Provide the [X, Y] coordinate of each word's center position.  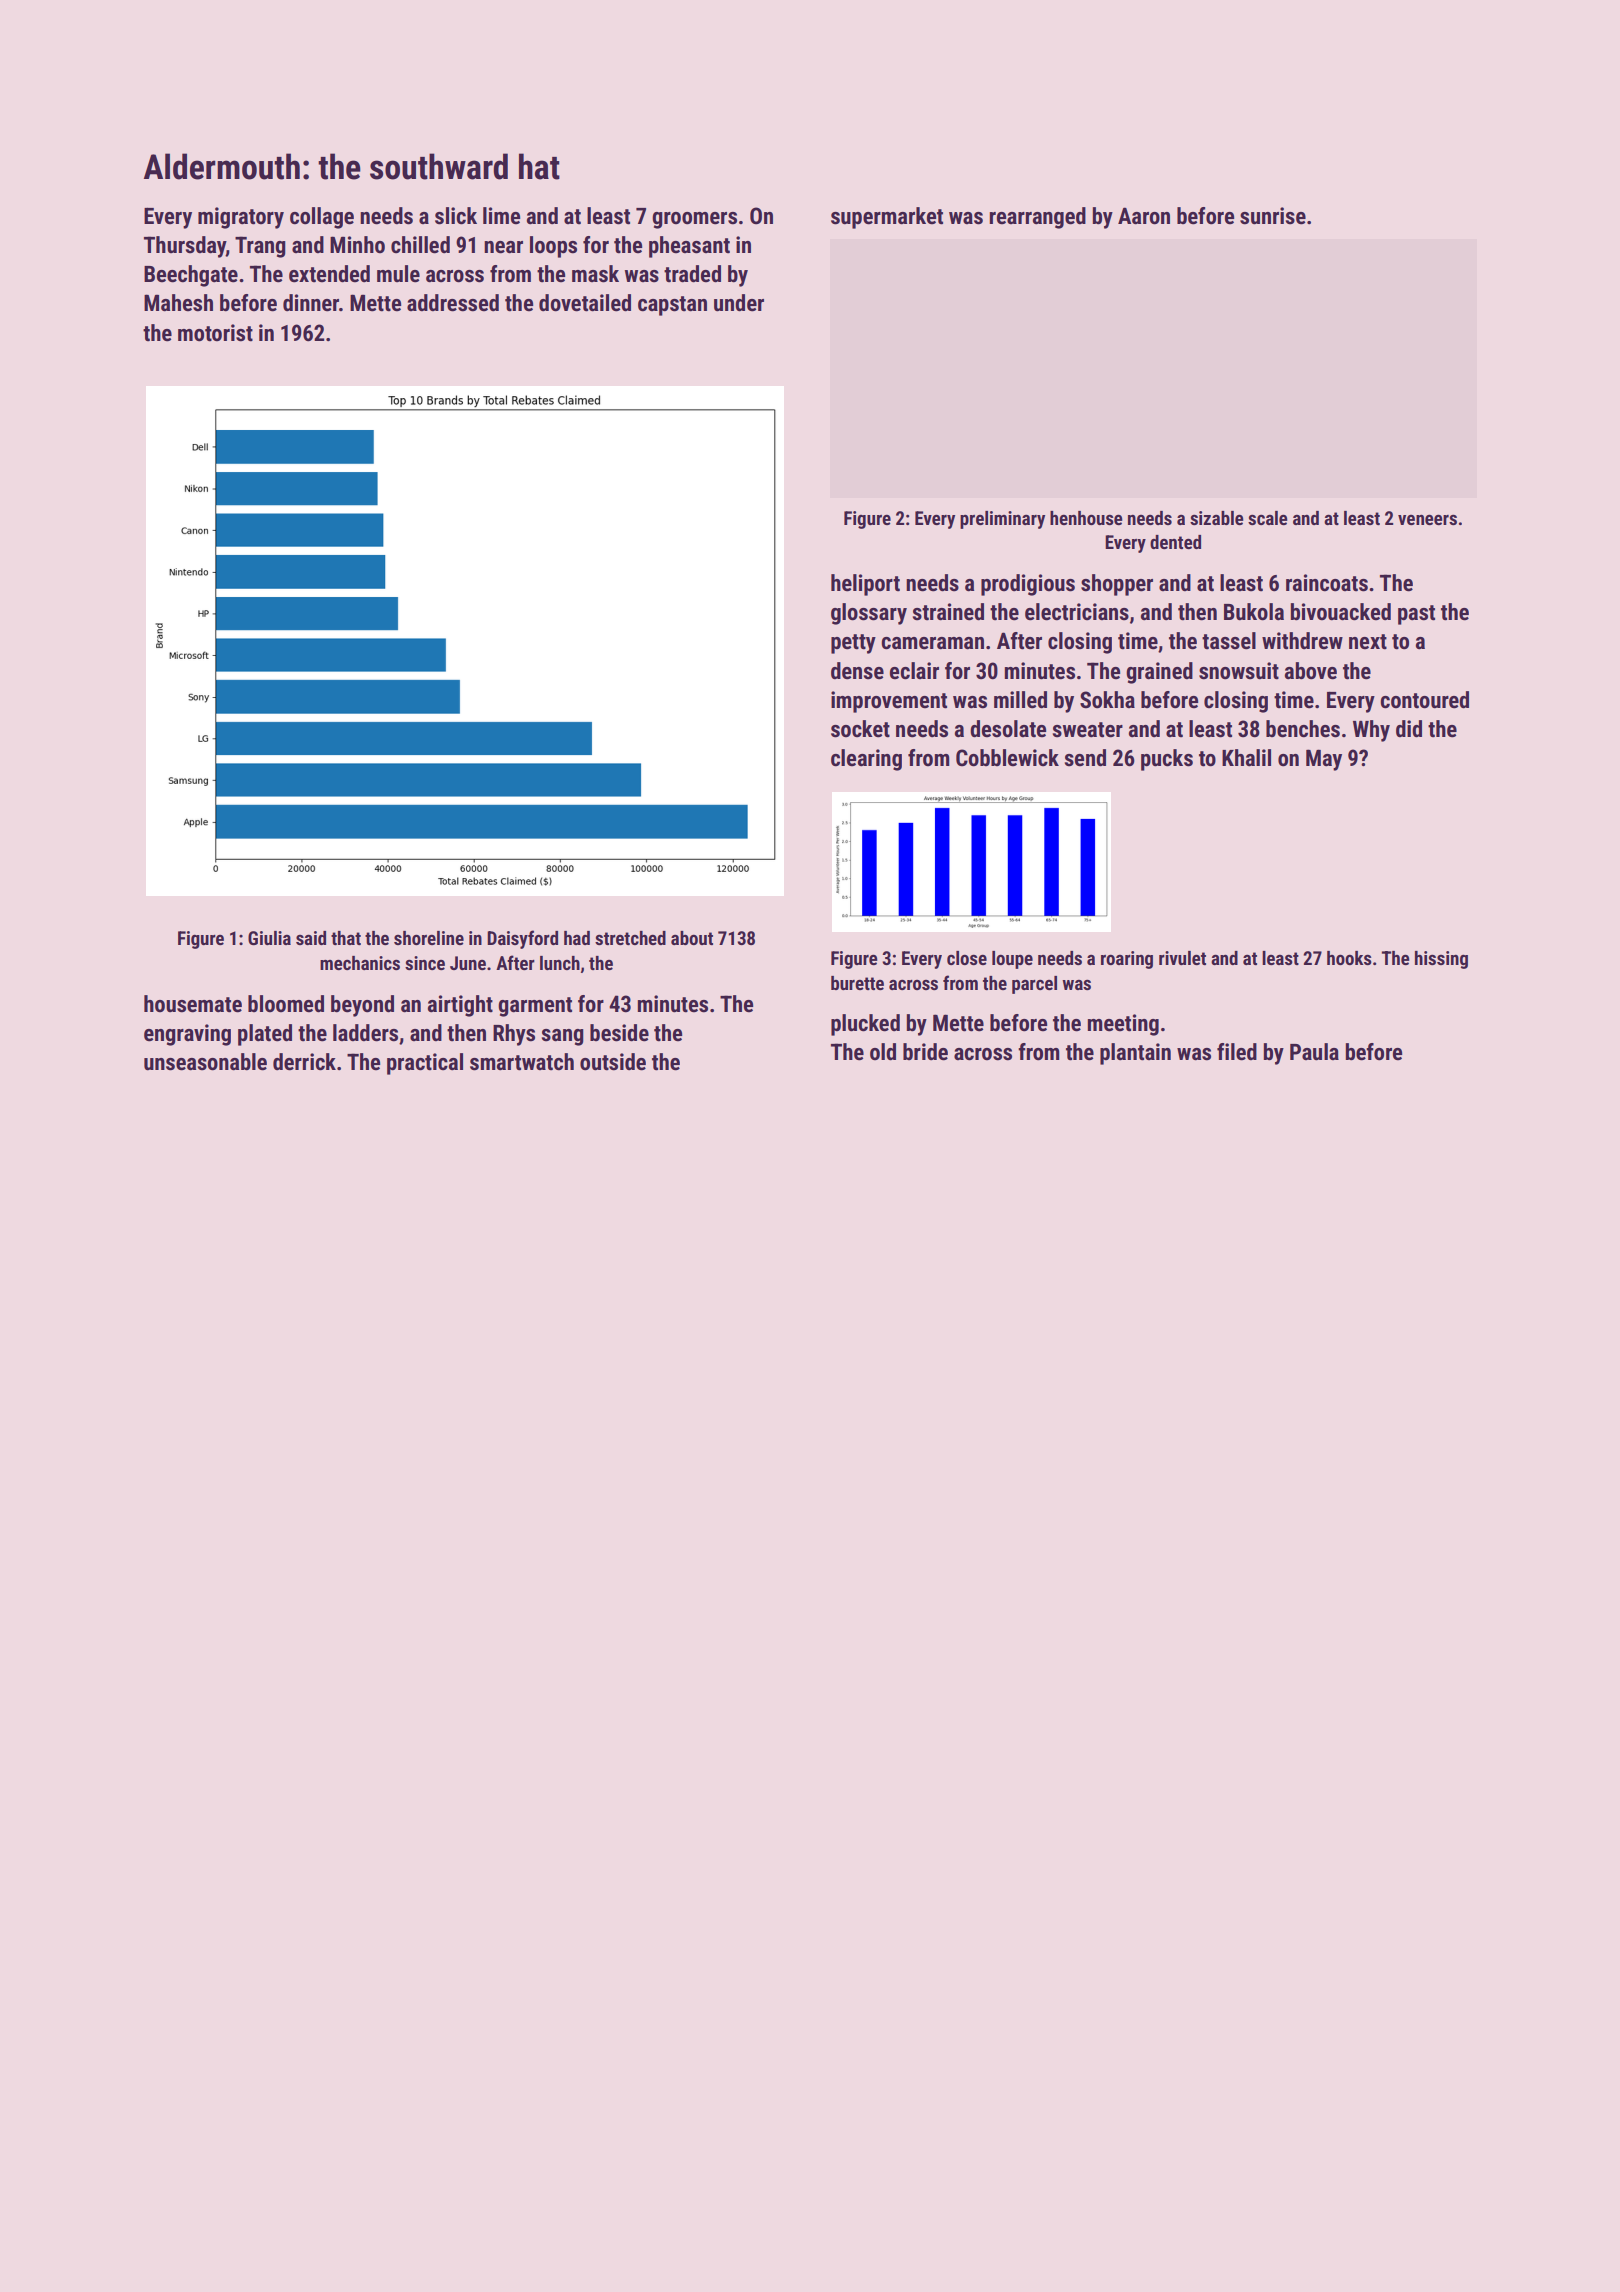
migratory [241, 218]
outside [613, 1062]
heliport [865, 585]
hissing [1441, 960]
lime [501, 216]
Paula [1314, 1052]
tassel [1229, 641]
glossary [869, 614]
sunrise [1273, 216]
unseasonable [205, 1062]
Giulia [269, 938]
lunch [560, 963]
